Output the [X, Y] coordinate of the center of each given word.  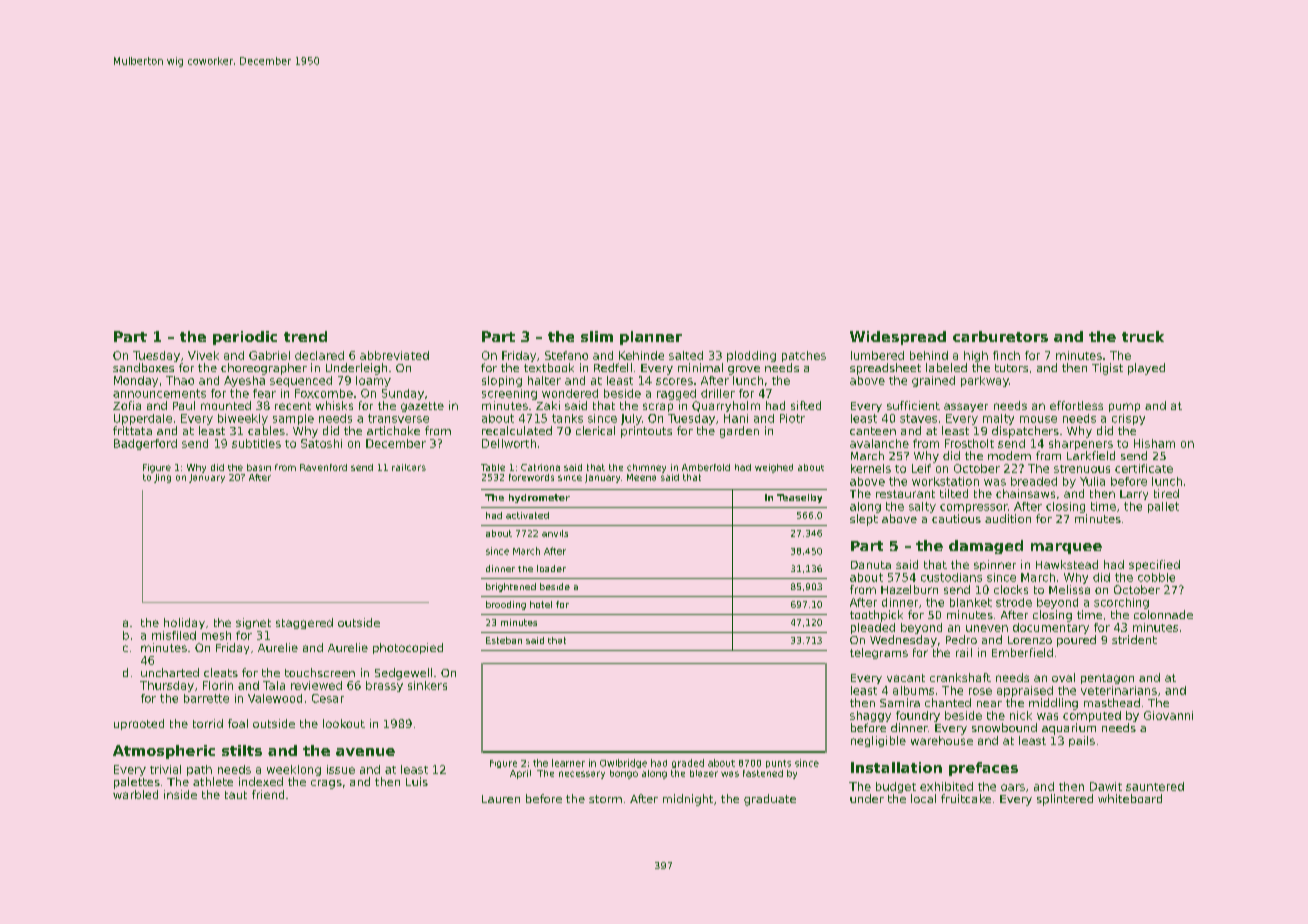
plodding [751, 356]
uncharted [170, 672]
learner [568, 763]
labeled [946, 367]
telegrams [879, 653]
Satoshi [321, 443]
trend [305, 336]
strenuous [1082, 469]
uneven [987, 628]
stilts [242, 750]
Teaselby [799, 498]
